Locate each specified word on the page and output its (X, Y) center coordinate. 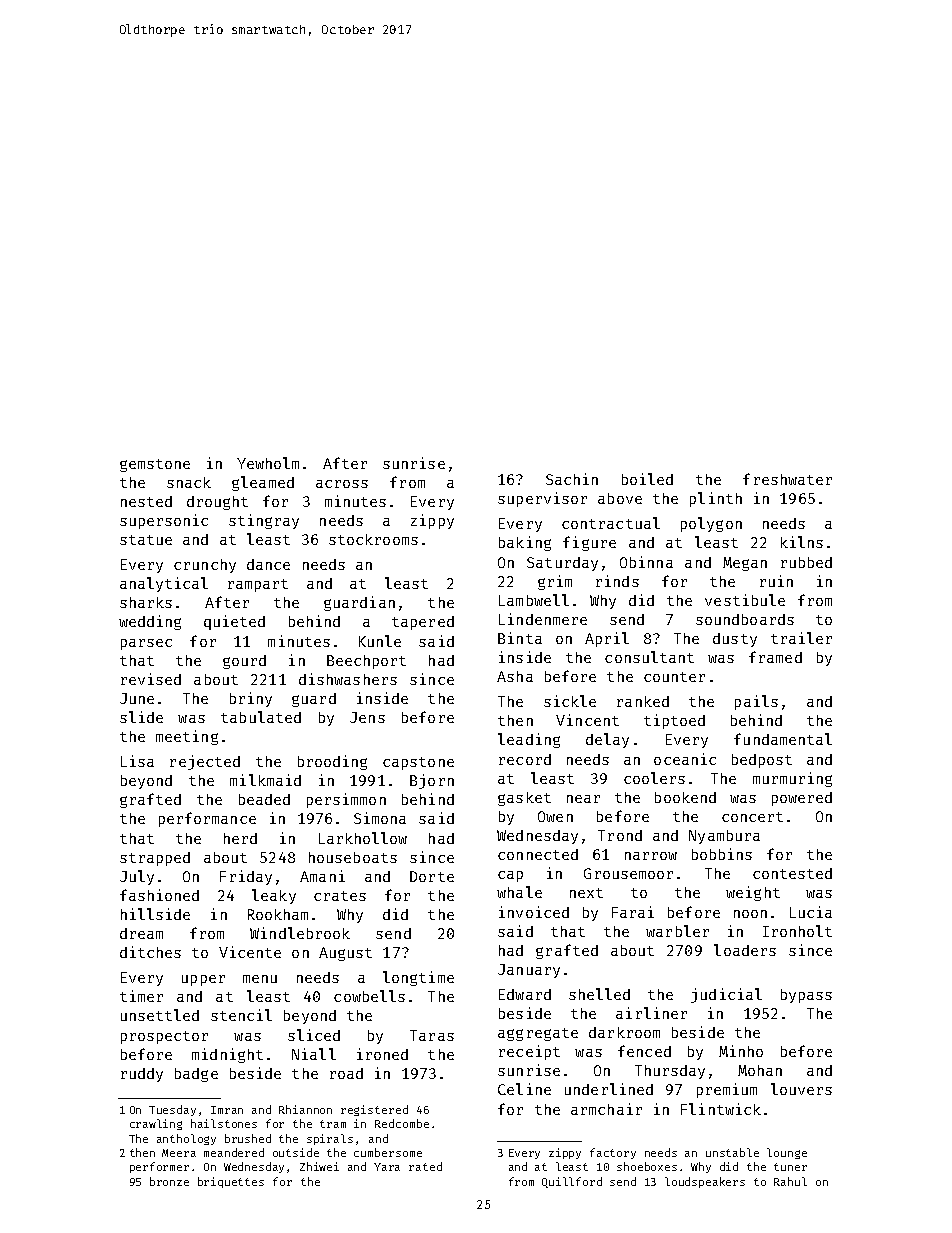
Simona (380, 818)
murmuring (792, 779)
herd (240, 838)
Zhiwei (319, 1166)
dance (268, 564)
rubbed (806, 562)
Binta (520, 638)
